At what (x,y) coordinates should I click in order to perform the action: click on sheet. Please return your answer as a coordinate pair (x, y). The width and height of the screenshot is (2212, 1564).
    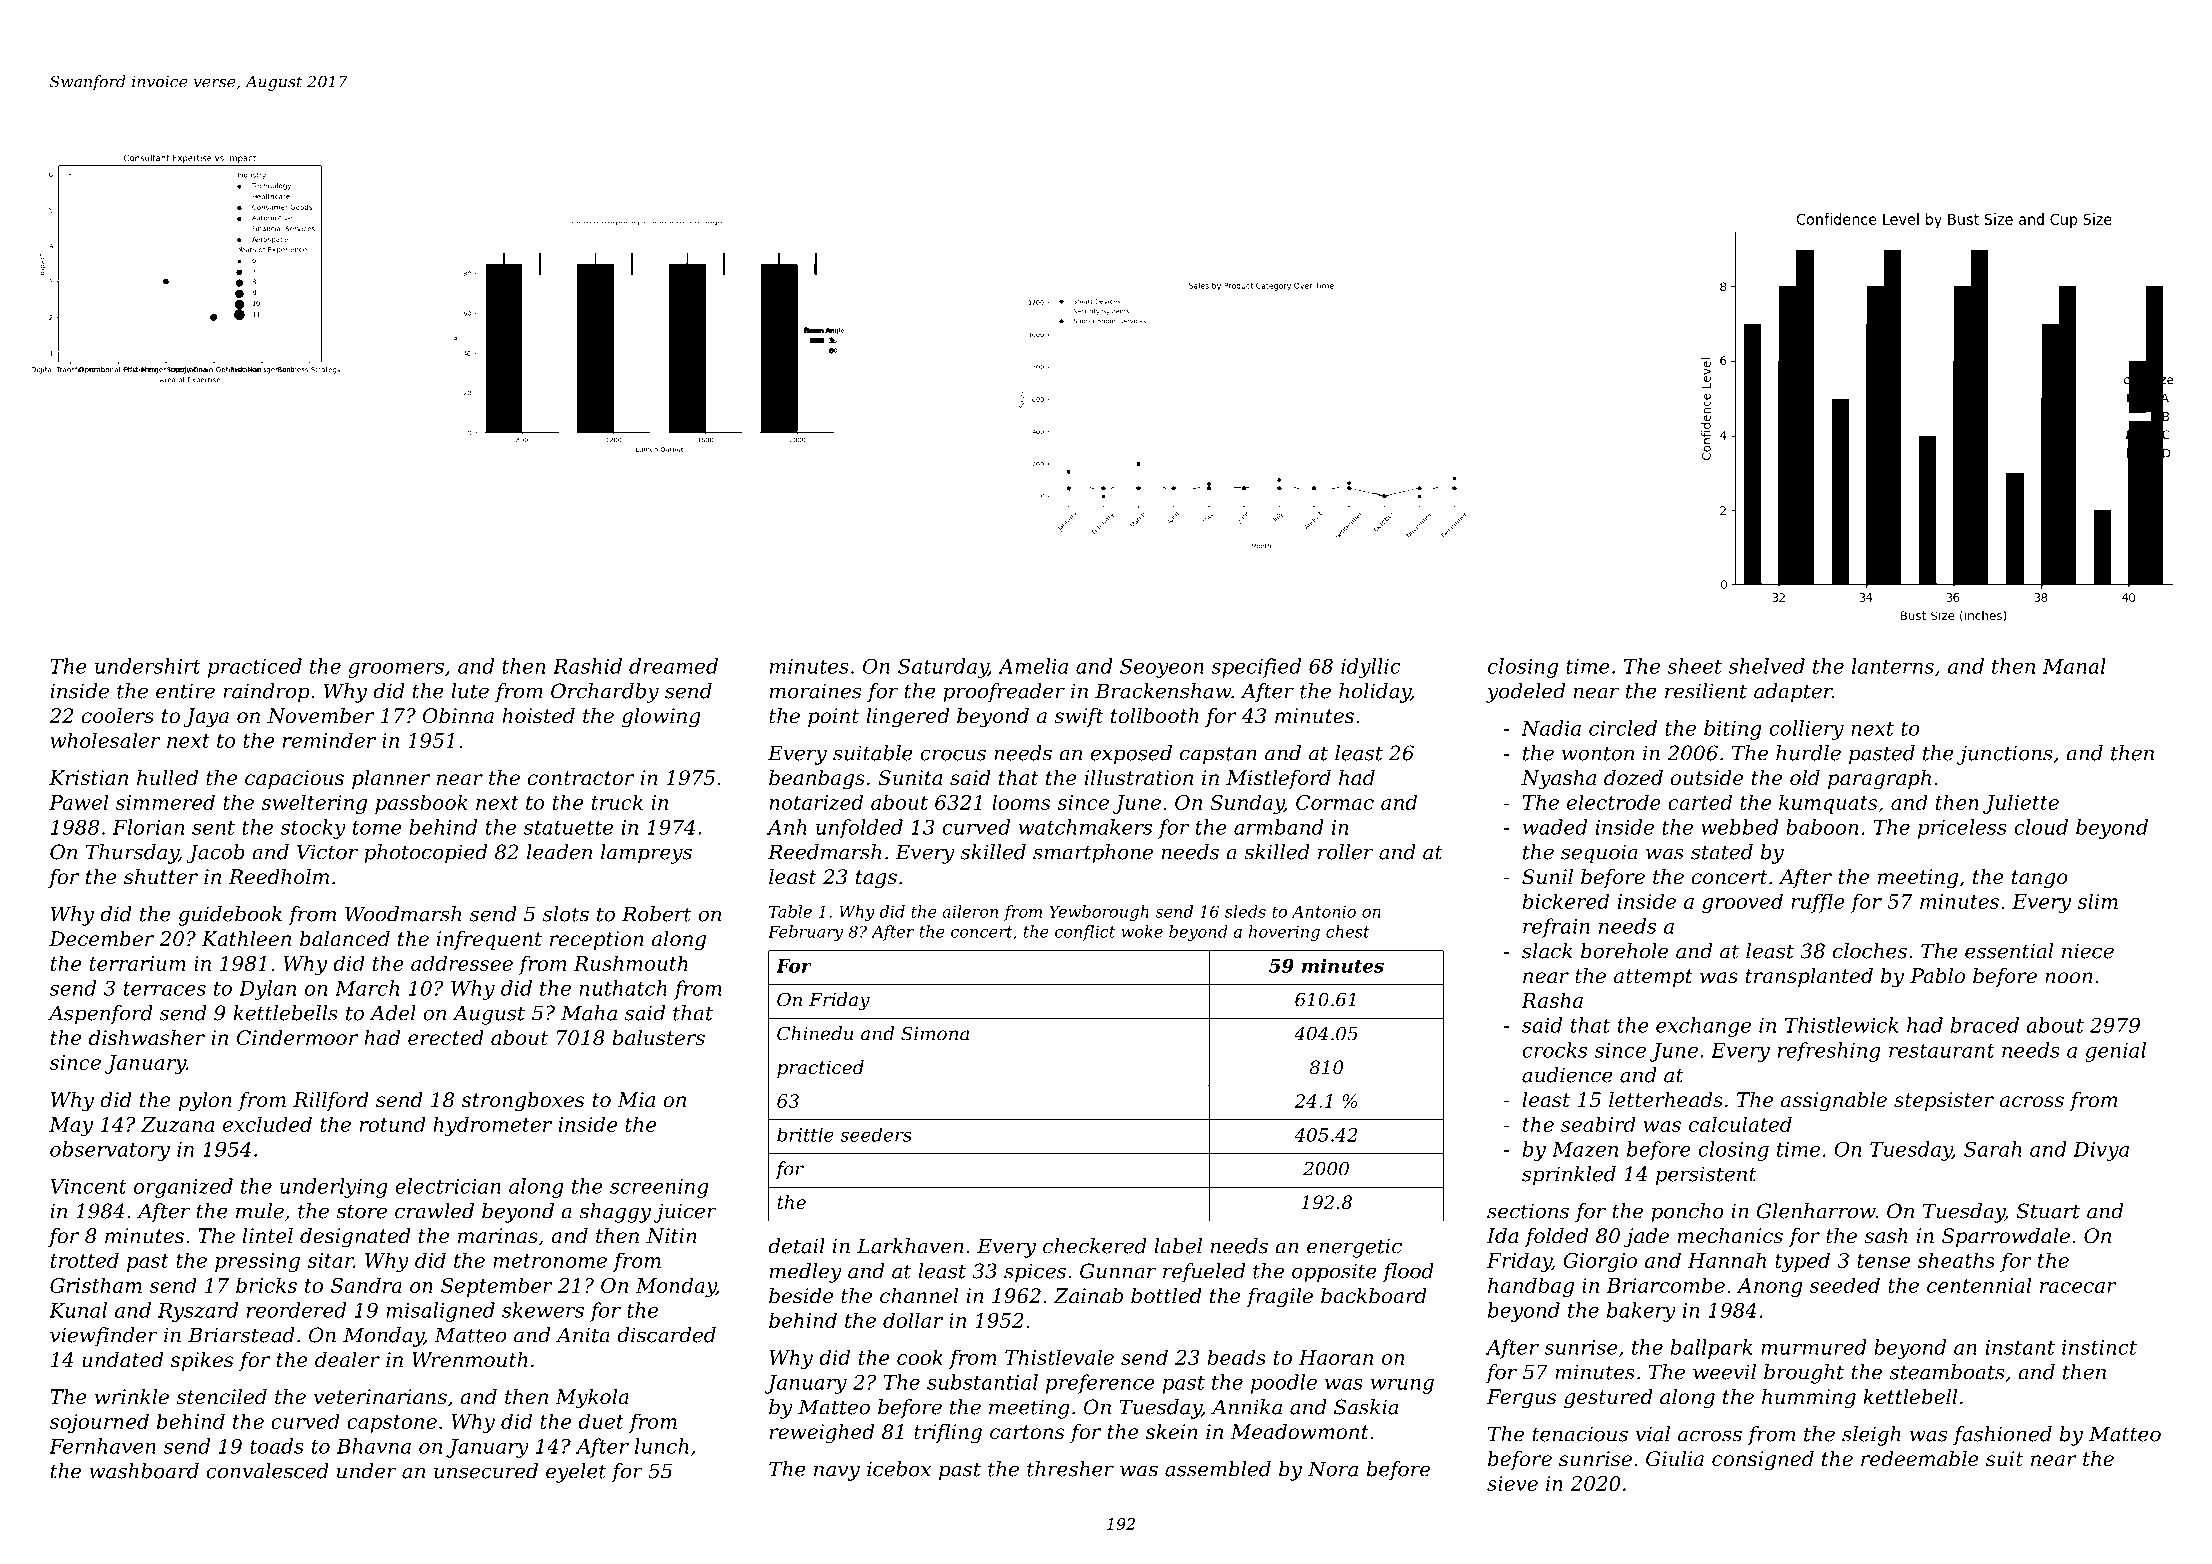
    Looking at the image, I should click on (1694, 666).
